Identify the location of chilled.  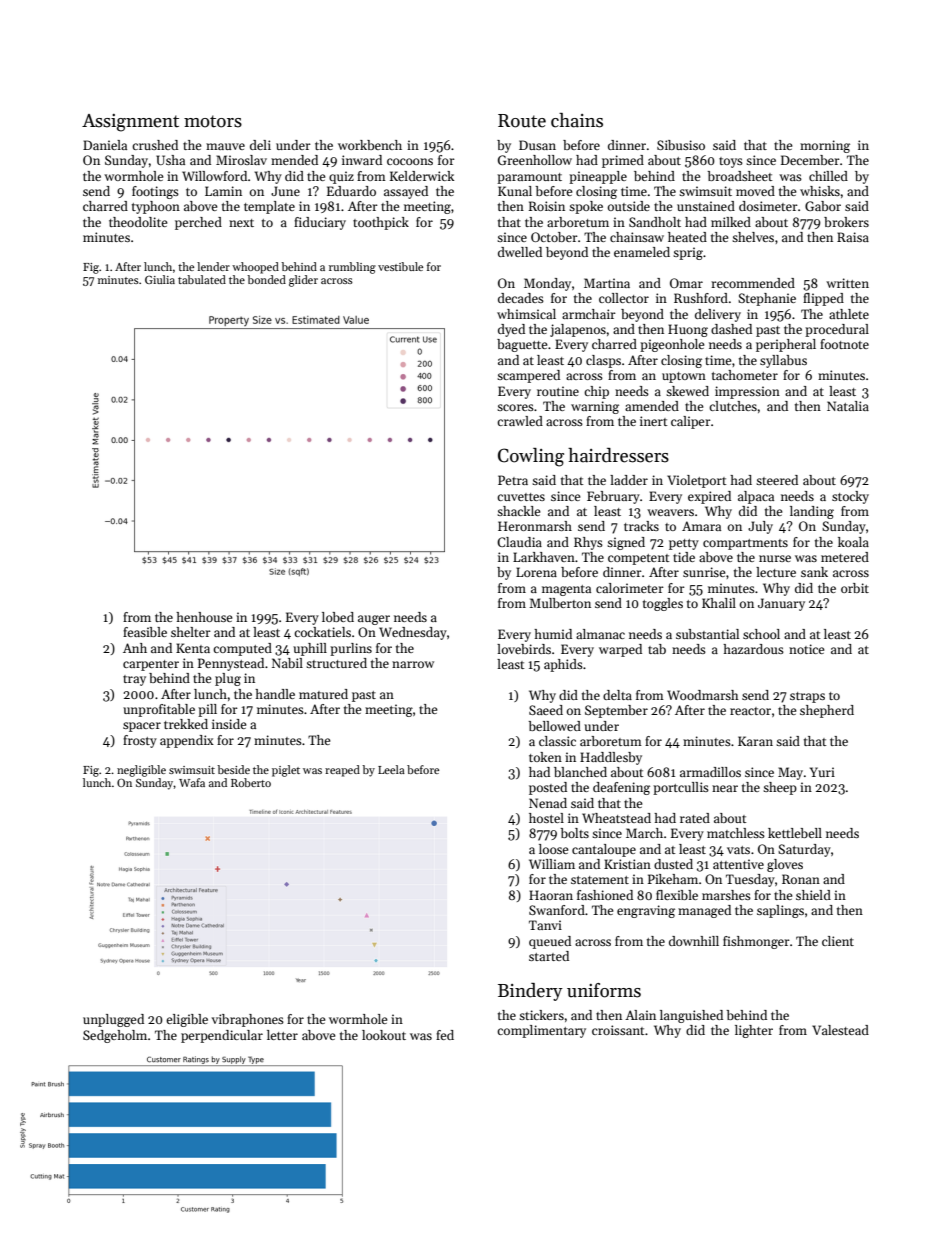
(828, 176).
